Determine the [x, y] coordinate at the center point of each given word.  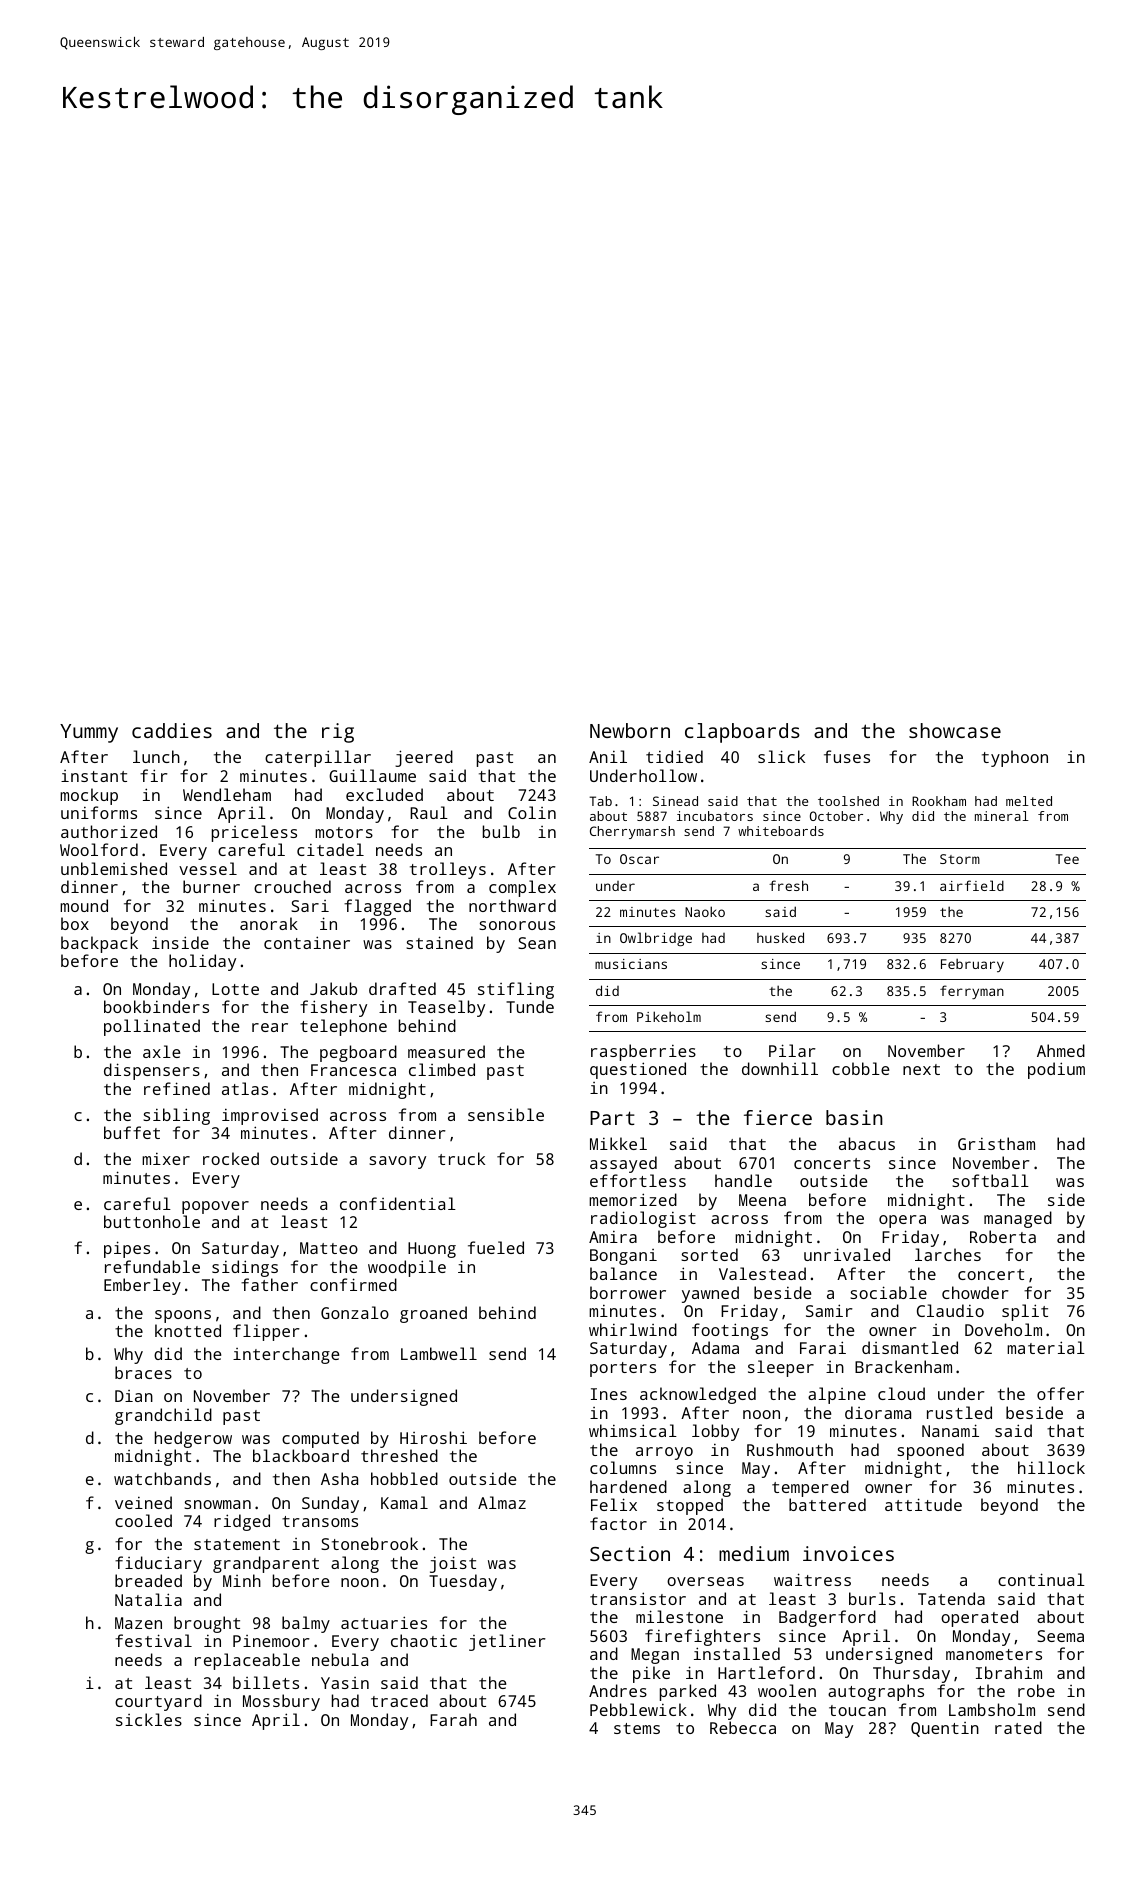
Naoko [705, 911]
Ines [609, 1394]
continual [1041, 1579]
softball [990, 1180]
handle [743, 1180]
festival [153, 1640]
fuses [847, 756]
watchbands [162, 1478]
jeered [424, 758]
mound [84, 905]
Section [630, 1553]
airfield [972, 885]
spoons [183, 1316]
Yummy [89, 733]
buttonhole [152, 1221]
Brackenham [903, 1366]
